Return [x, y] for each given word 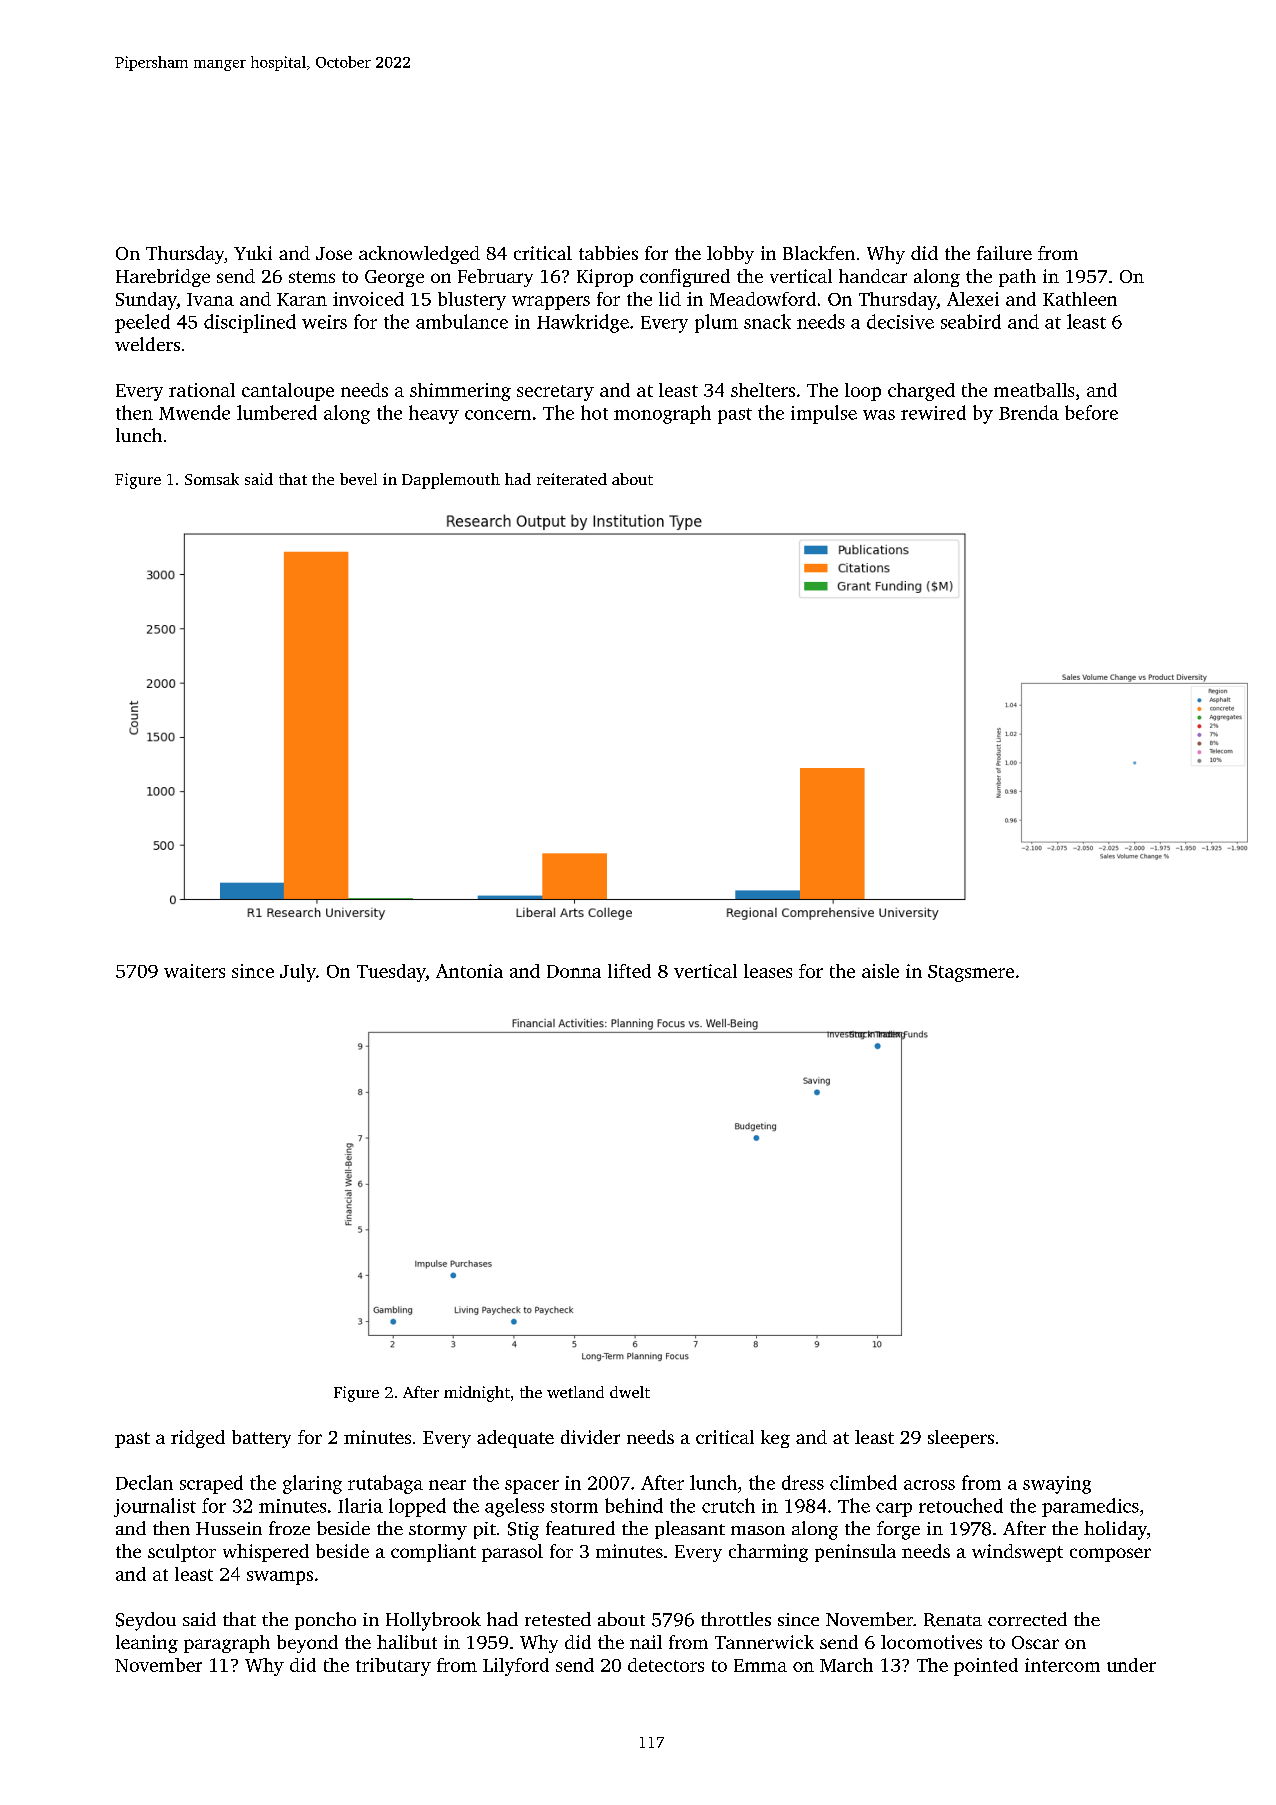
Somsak [212, 479]
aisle [880, 971]
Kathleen [1080, 299]
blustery [472, 301]
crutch [728, 1505]
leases [768, 971]
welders [147, 344]
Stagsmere [971, 973]
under [1131, 1665]
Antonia [469, 971]
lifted [629, 971]
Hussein [229, 1528]
